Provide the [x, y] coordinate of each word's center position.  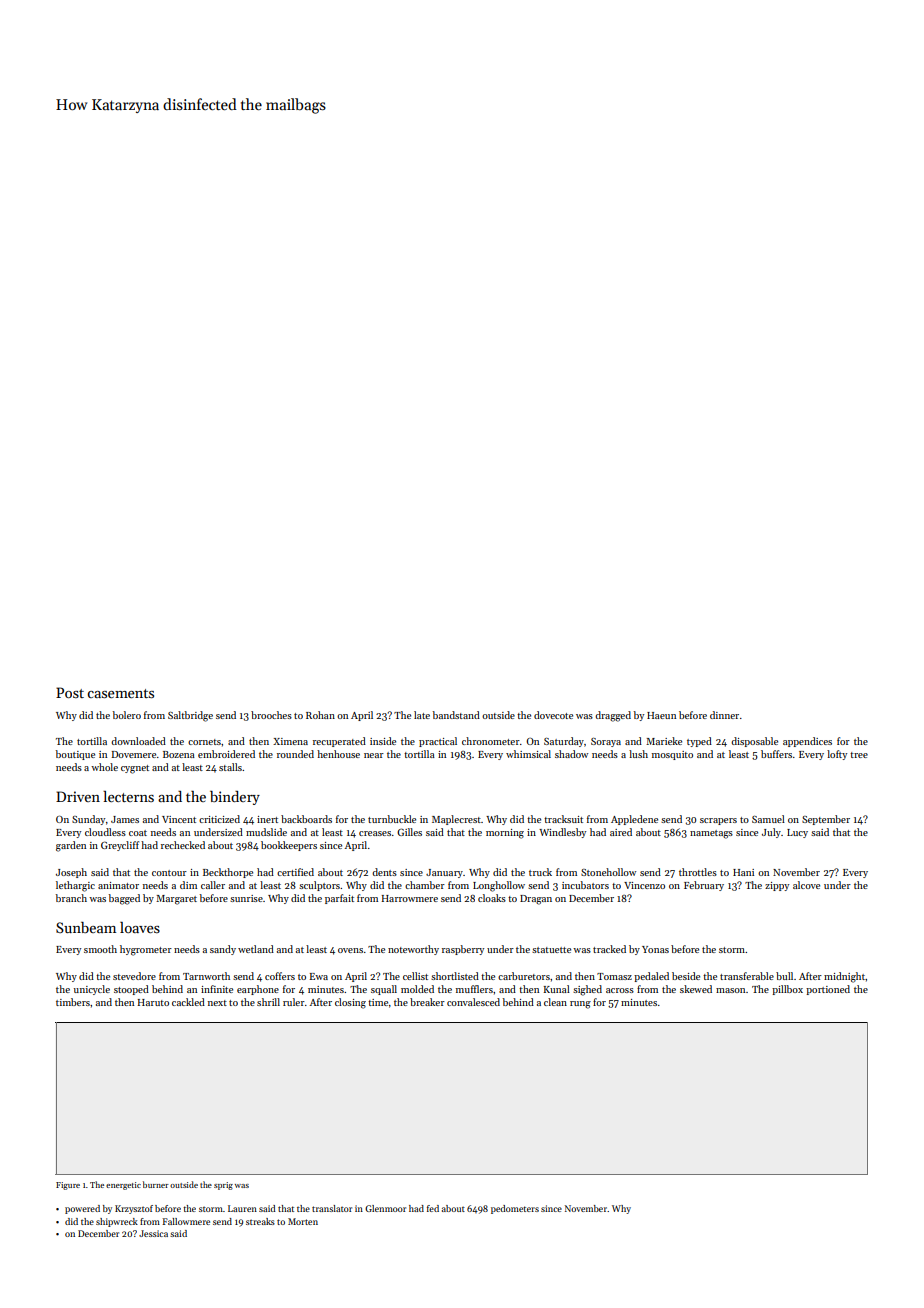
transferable [747, 976]
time [378, 1002]
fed [433, 1208]
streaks [260, 1221]
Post [70, 692]
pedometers [515, 1209]
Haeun [661, 715]
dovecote [553, 715]
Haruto [153, 1002]
